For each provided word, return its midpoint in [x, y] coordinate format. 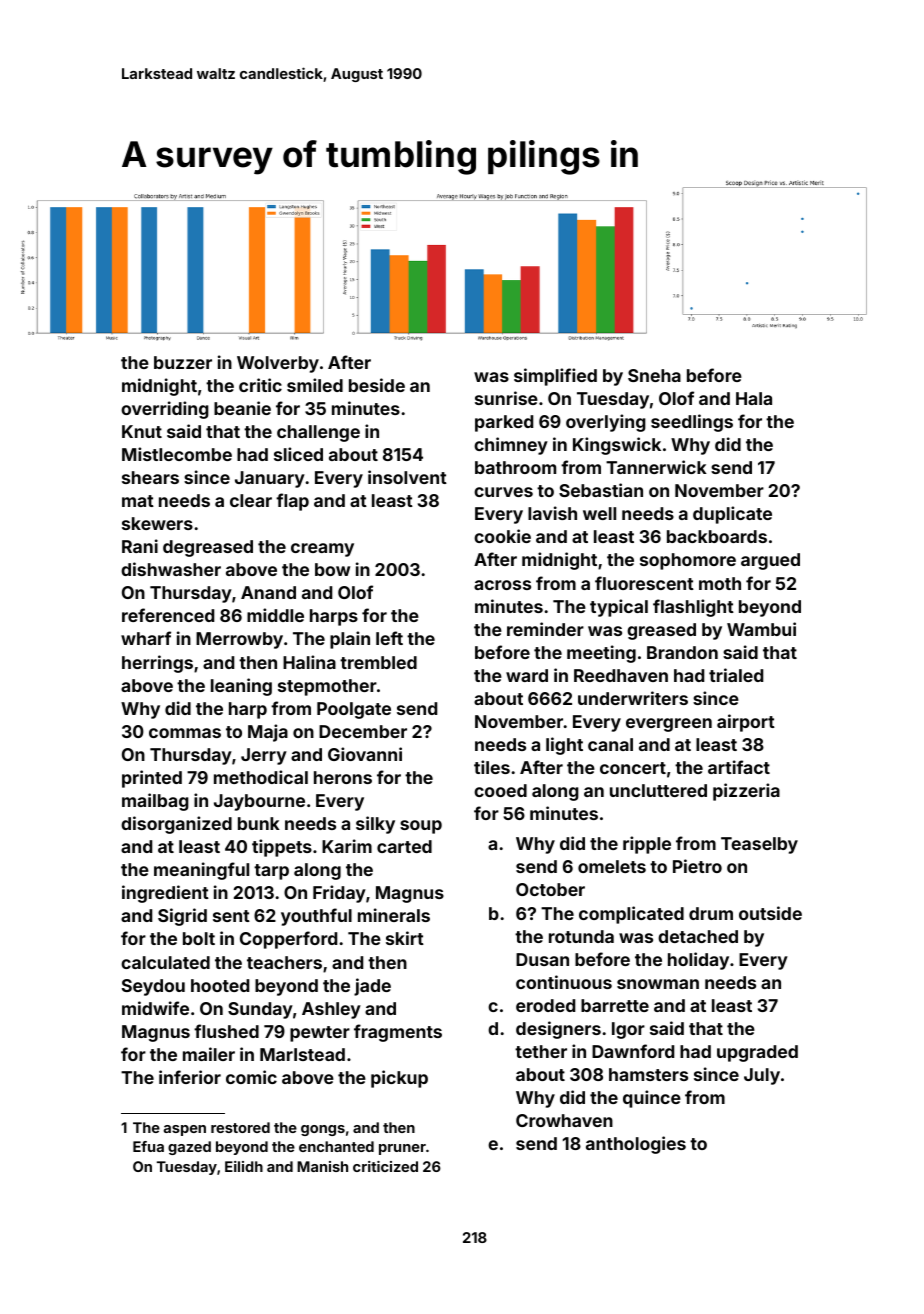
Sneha [654, 375]
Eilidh [244, 1166]
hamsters [648, 1074]
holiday [698, 961]
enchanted [336, 1146]
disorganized [176, 825]
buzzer [183, 362]
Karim [347, 846]
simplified [555, 377]
